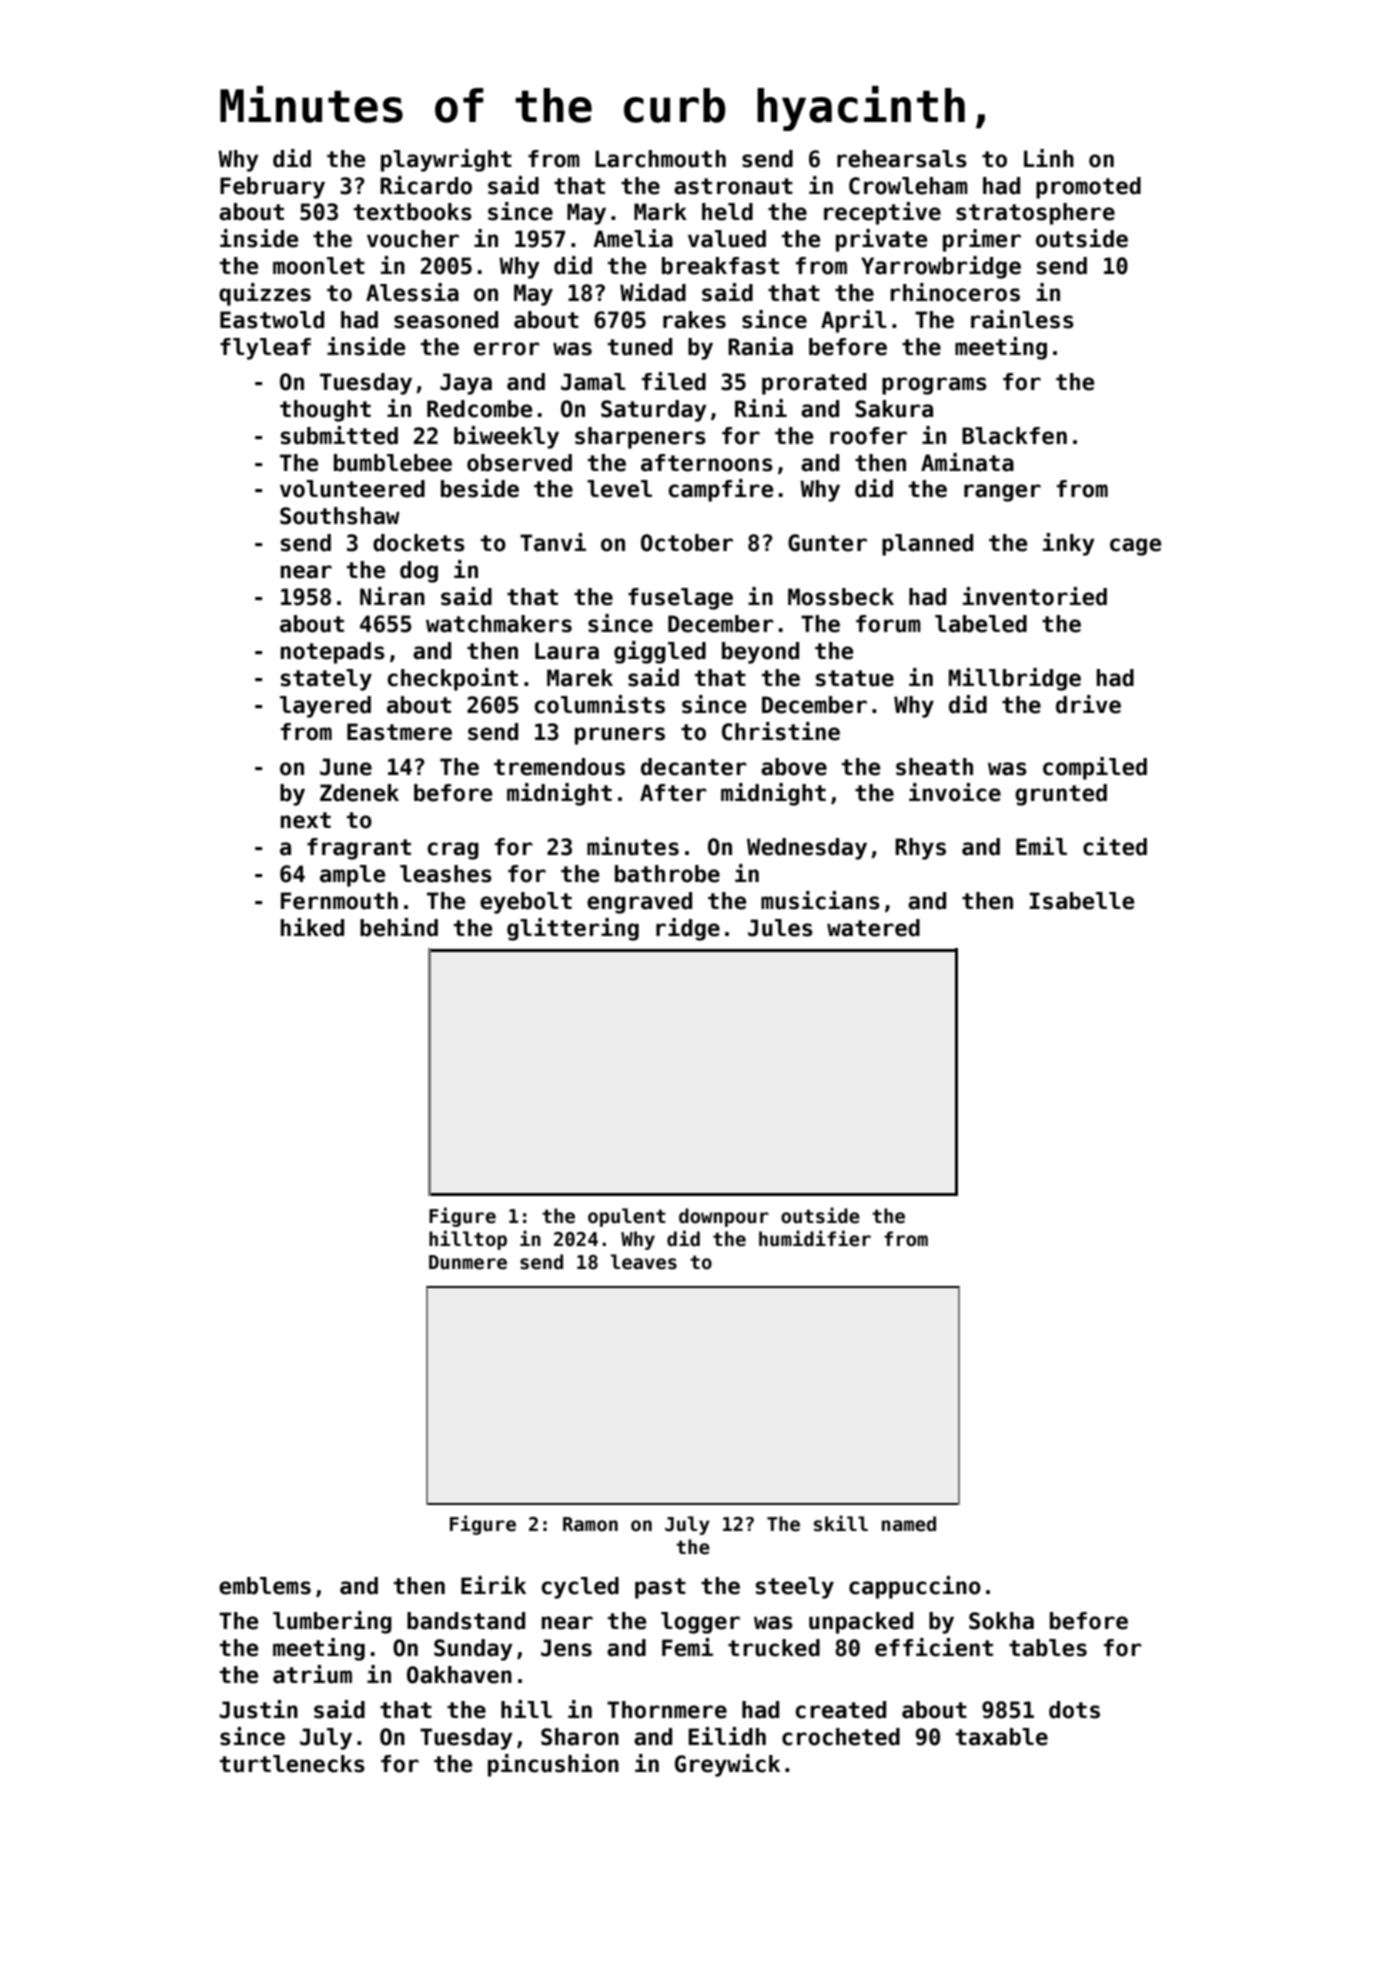 The width and height of the screenshot is (1386, 1969). What do you see at coordinates (419, 543) in the screenshot?
I see `dockets` at bounding box center [419, 543].
